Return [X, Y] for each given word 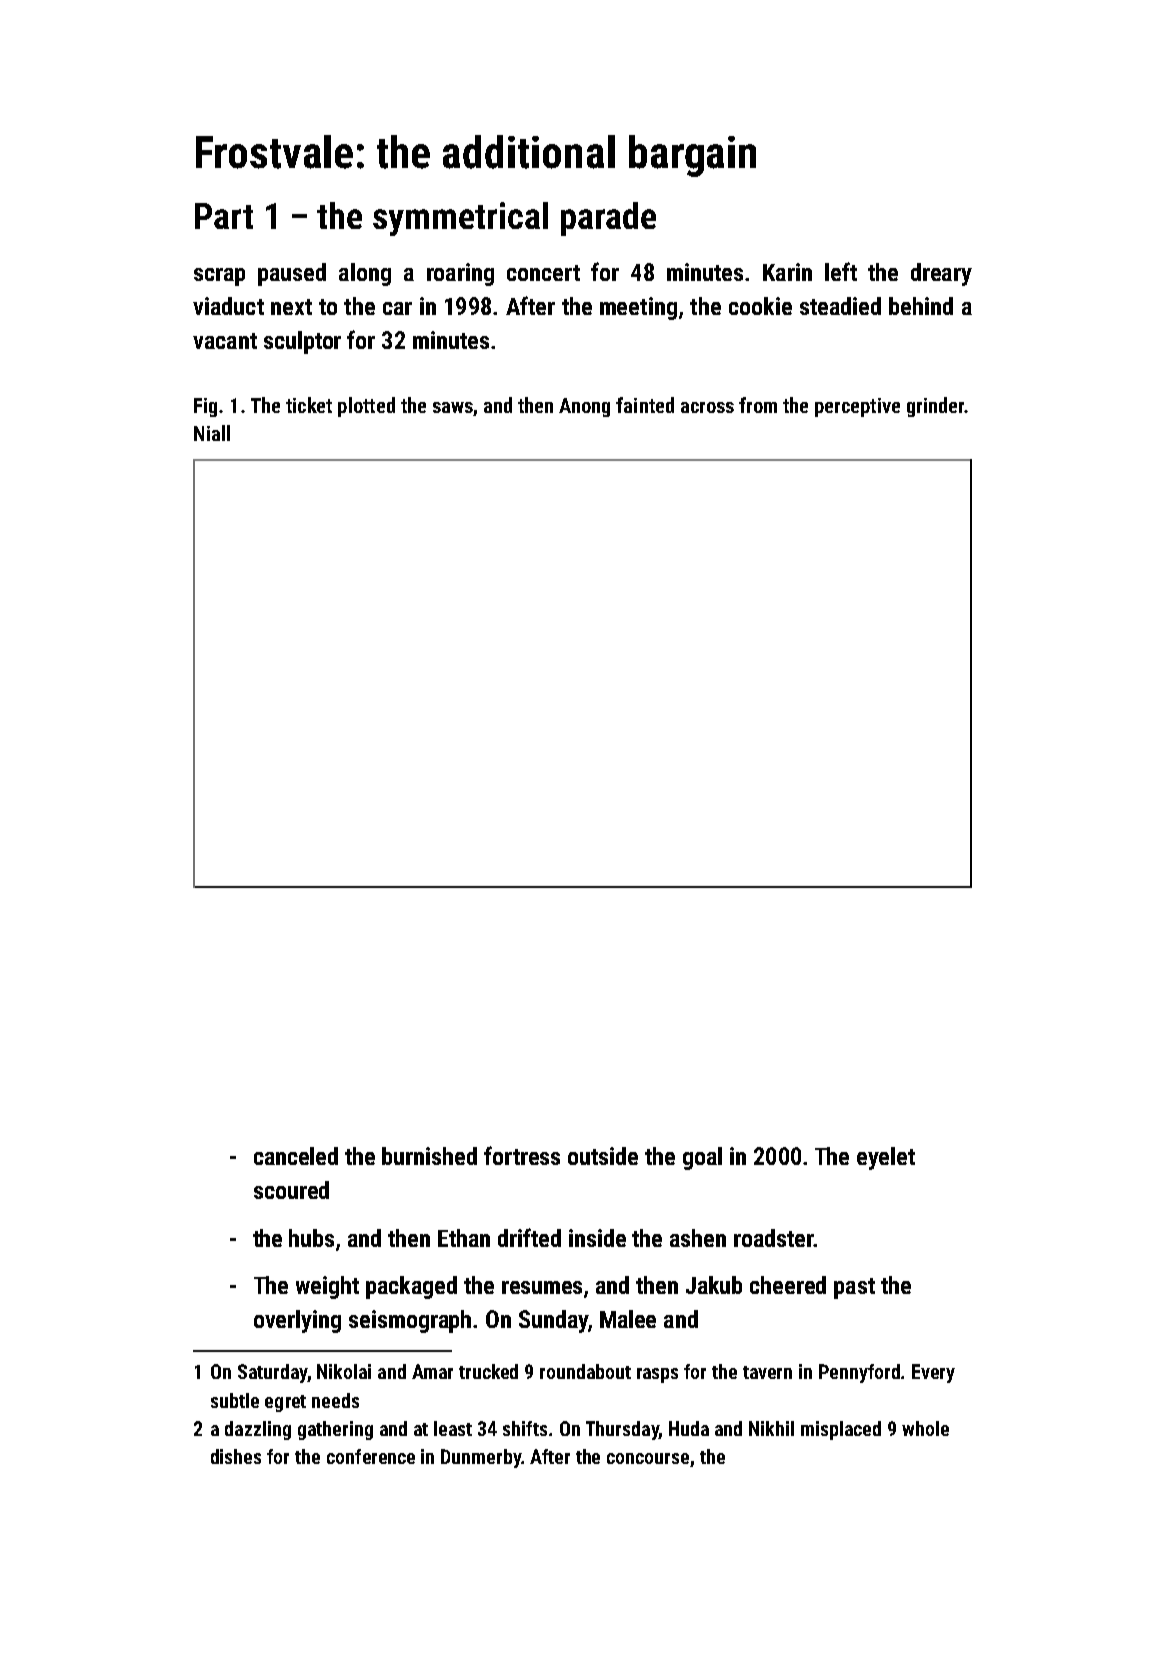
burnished [429, 1156]
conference [371, 1456]
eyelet [886, 1158]
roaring [460, 274]
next [291, 307]
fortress [522, 1155]
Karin [787, 272]
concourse [648, 1458]
